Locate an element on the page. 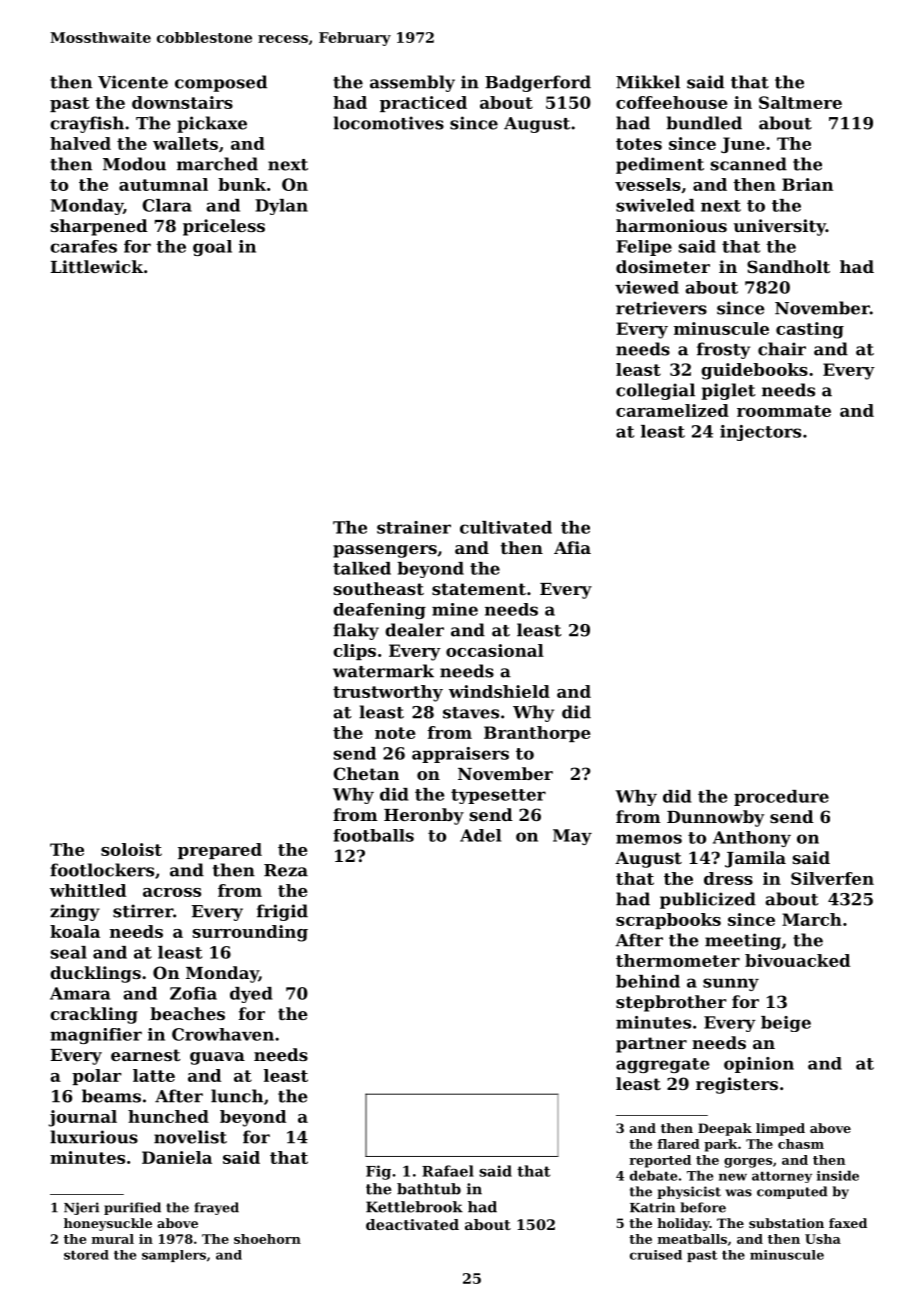  cultivated is located at coordinates (506, 527).
